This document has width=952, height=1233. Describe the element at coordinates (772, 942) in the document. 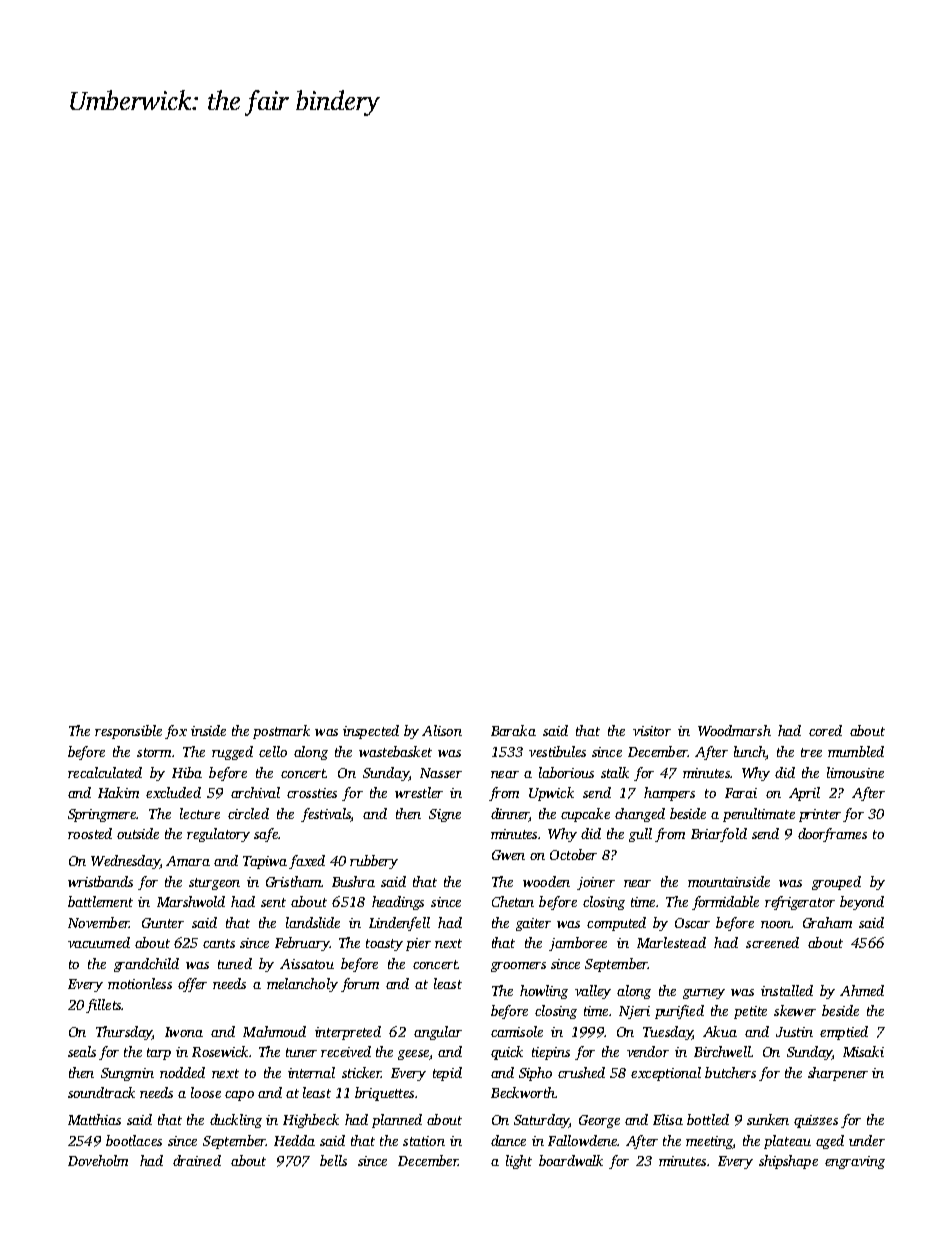

I see `screened` at that location.
